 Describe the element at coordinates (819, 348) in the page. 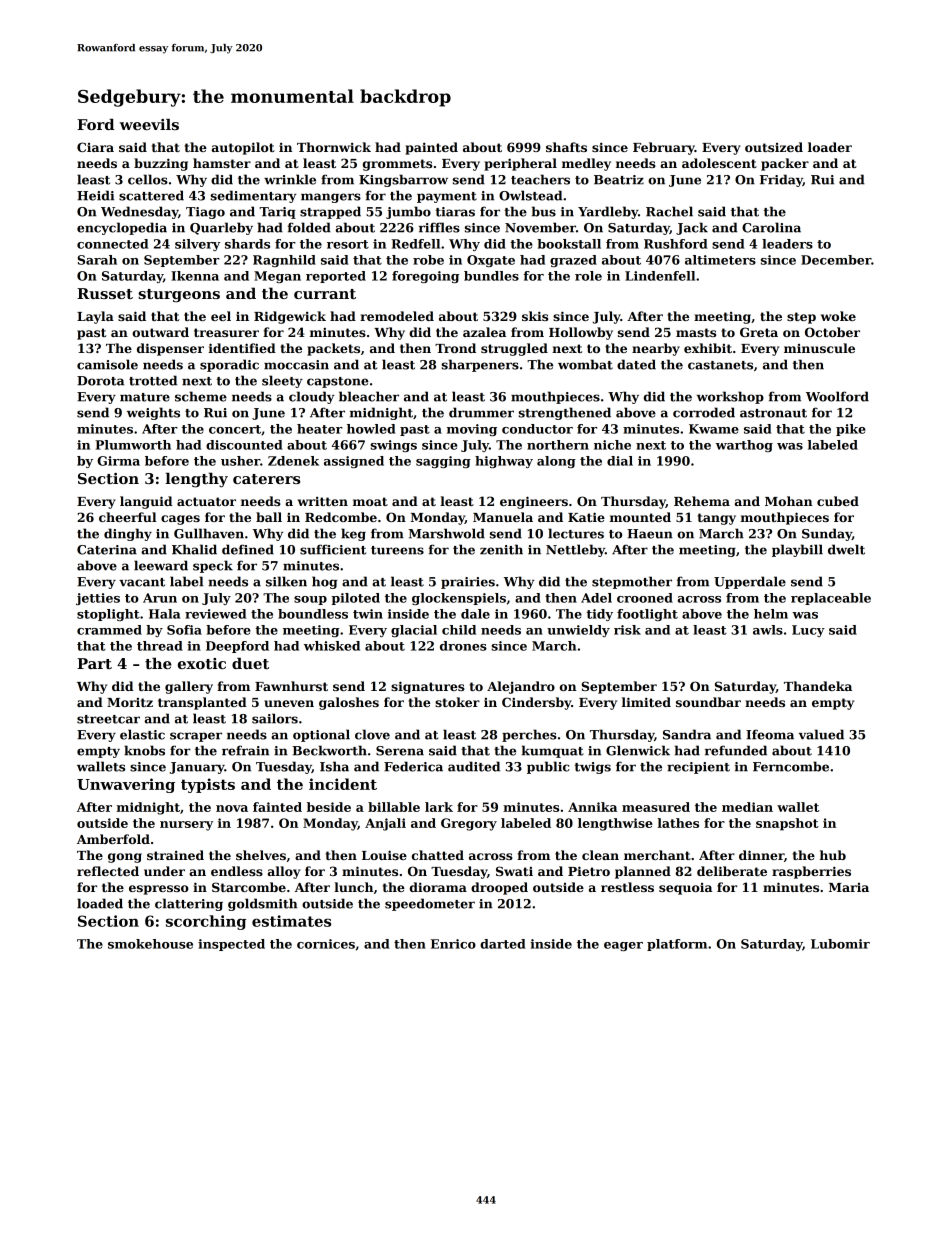

I see `minuscule` at that location.
